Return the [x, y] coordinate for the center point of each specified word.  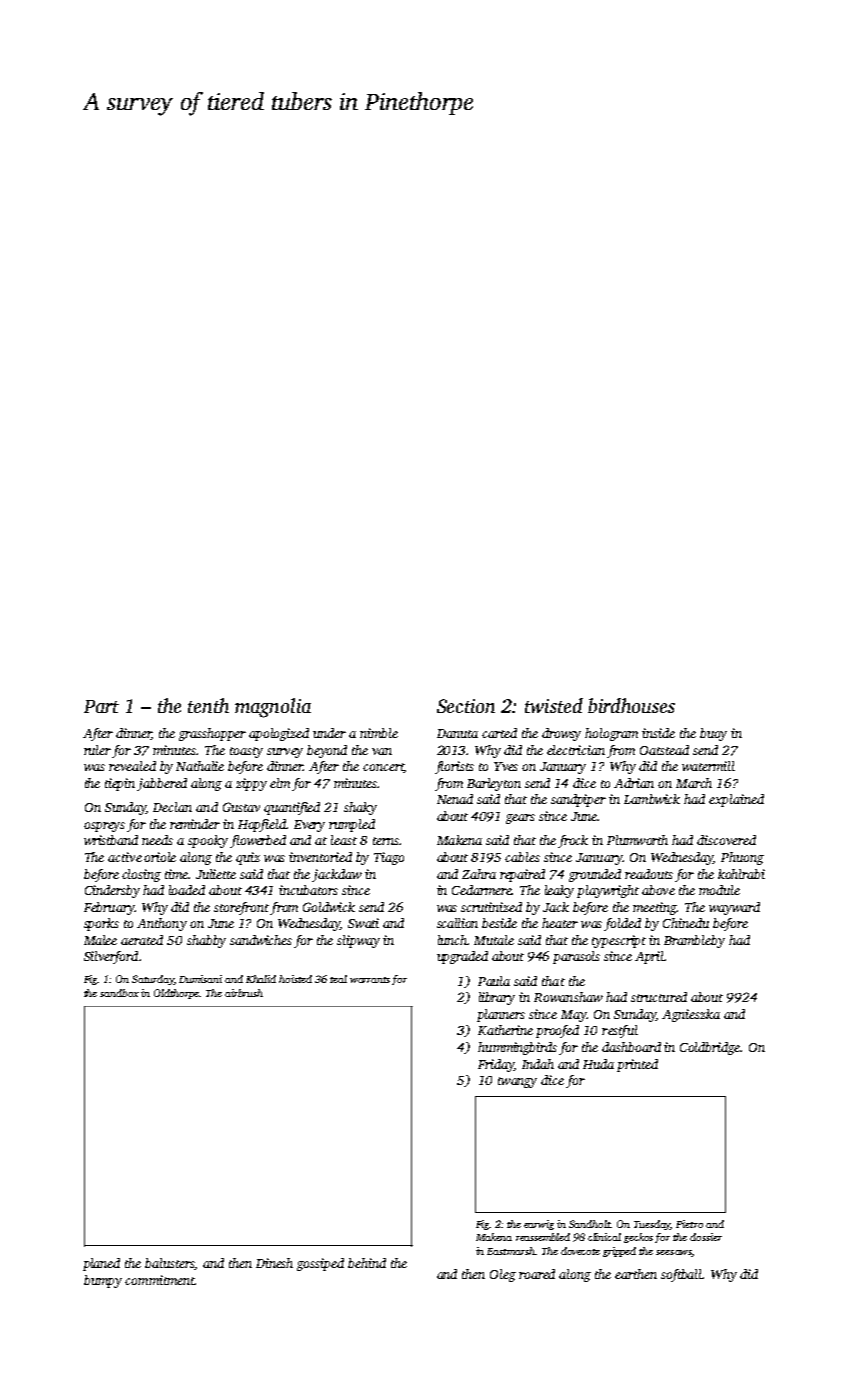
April [650, 957]
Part [101, 706]
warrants [370, 980]
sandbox [119, 993]
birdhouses [631, 705]
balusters [170, 1264]
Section [466, 706]
